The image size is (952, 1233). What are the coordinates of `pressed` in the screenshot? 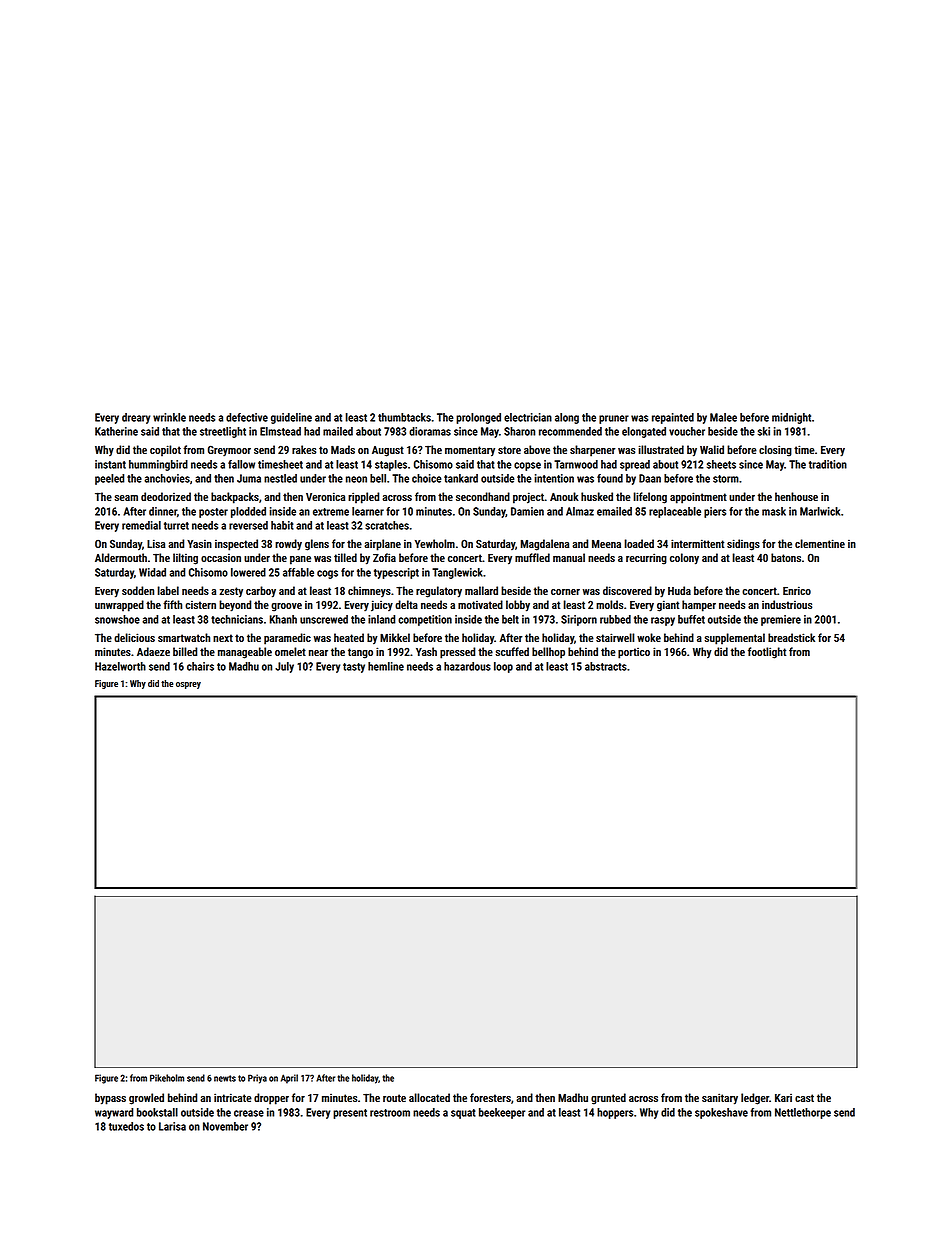 It's located at (457, 653).
